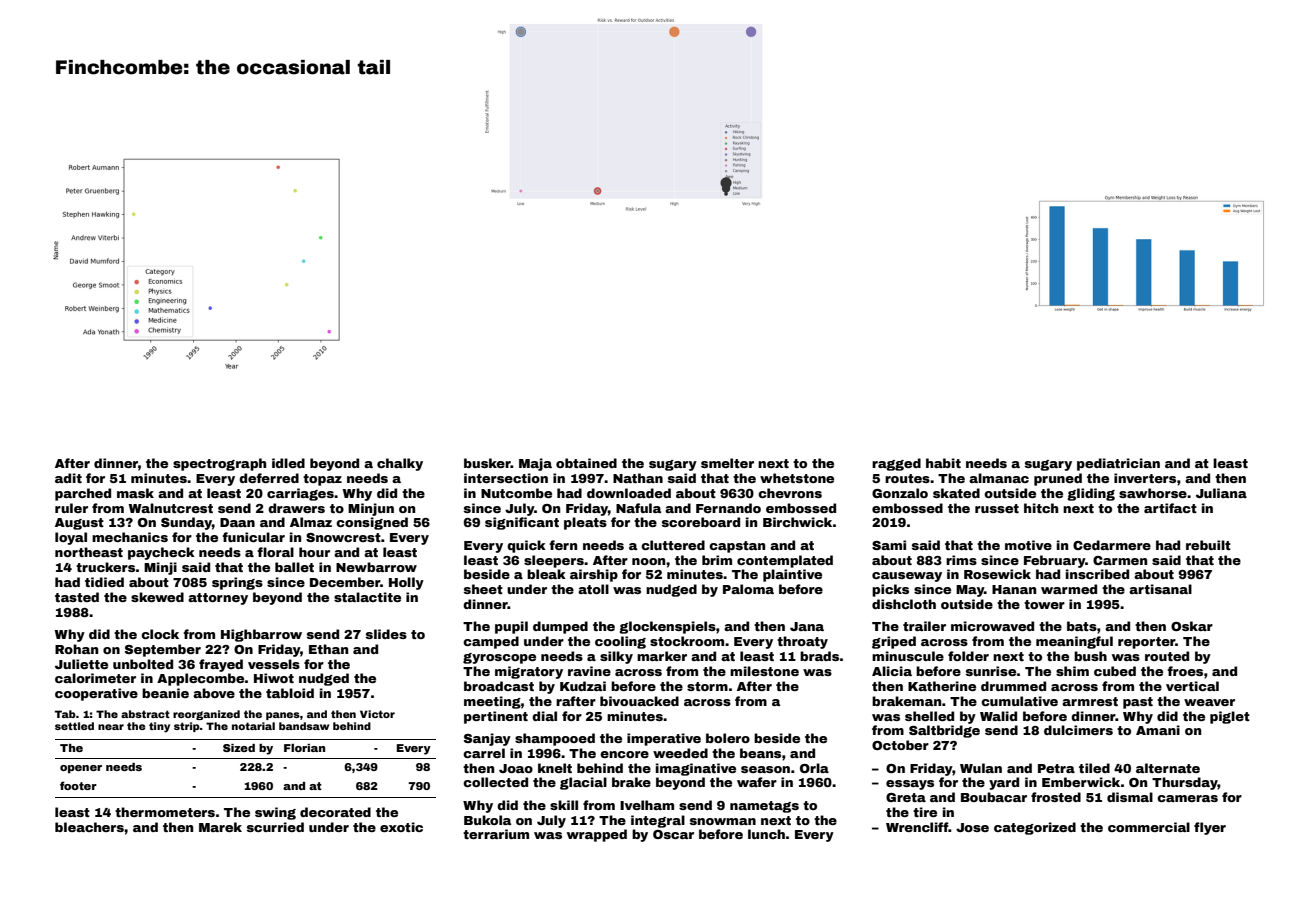 This page has width=1308, height=924. I want to click on scurried, so click(275, 827).
